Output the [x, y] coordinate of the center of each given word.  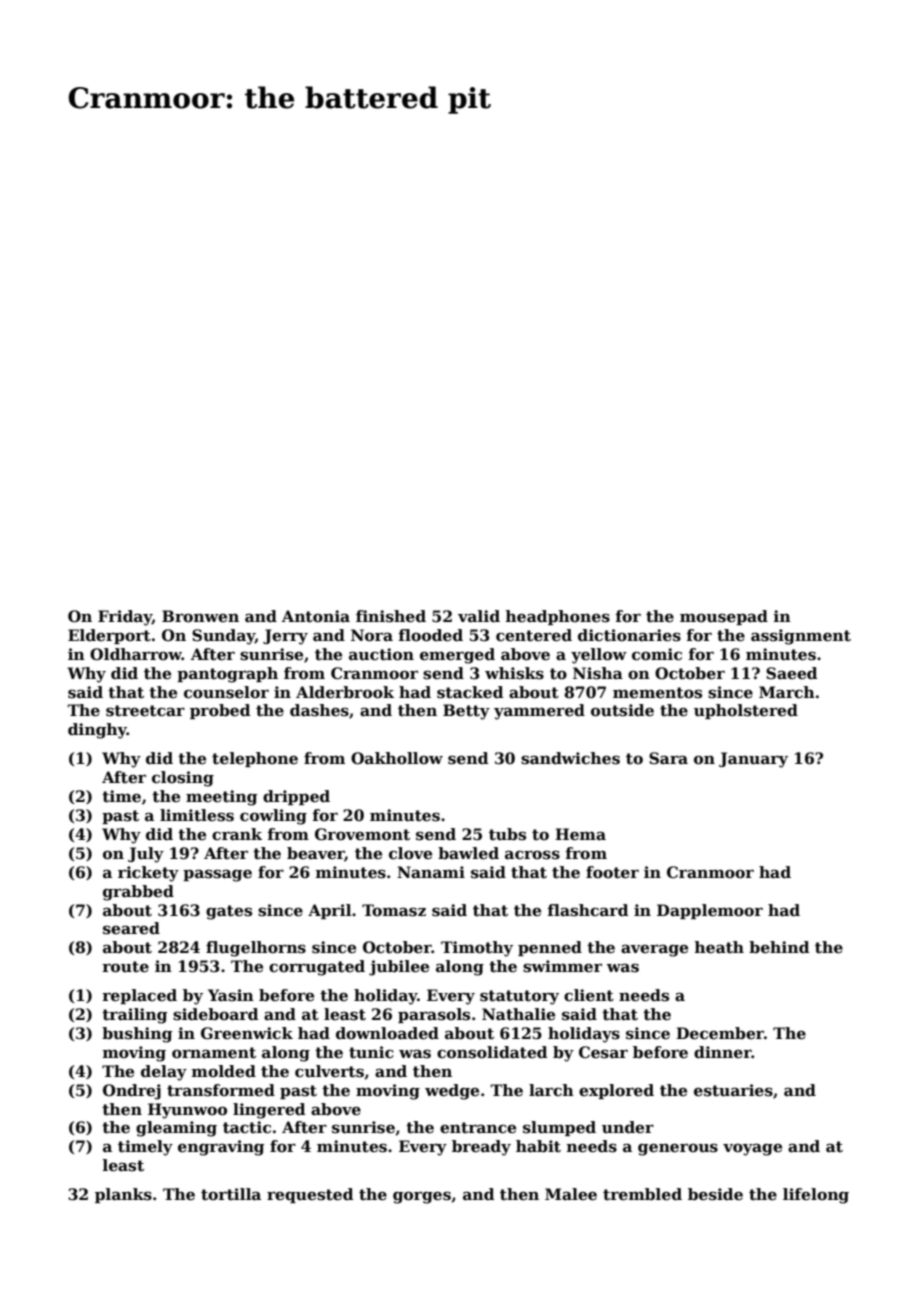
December [720, 1033]
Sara [668, 758]
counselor [226, 692]
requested [310, 1195]
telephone [255, 759]
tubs [507, 834]
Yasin [231, 995]
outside [622, 710]
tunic [371, 1052]
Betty [466, 712]
